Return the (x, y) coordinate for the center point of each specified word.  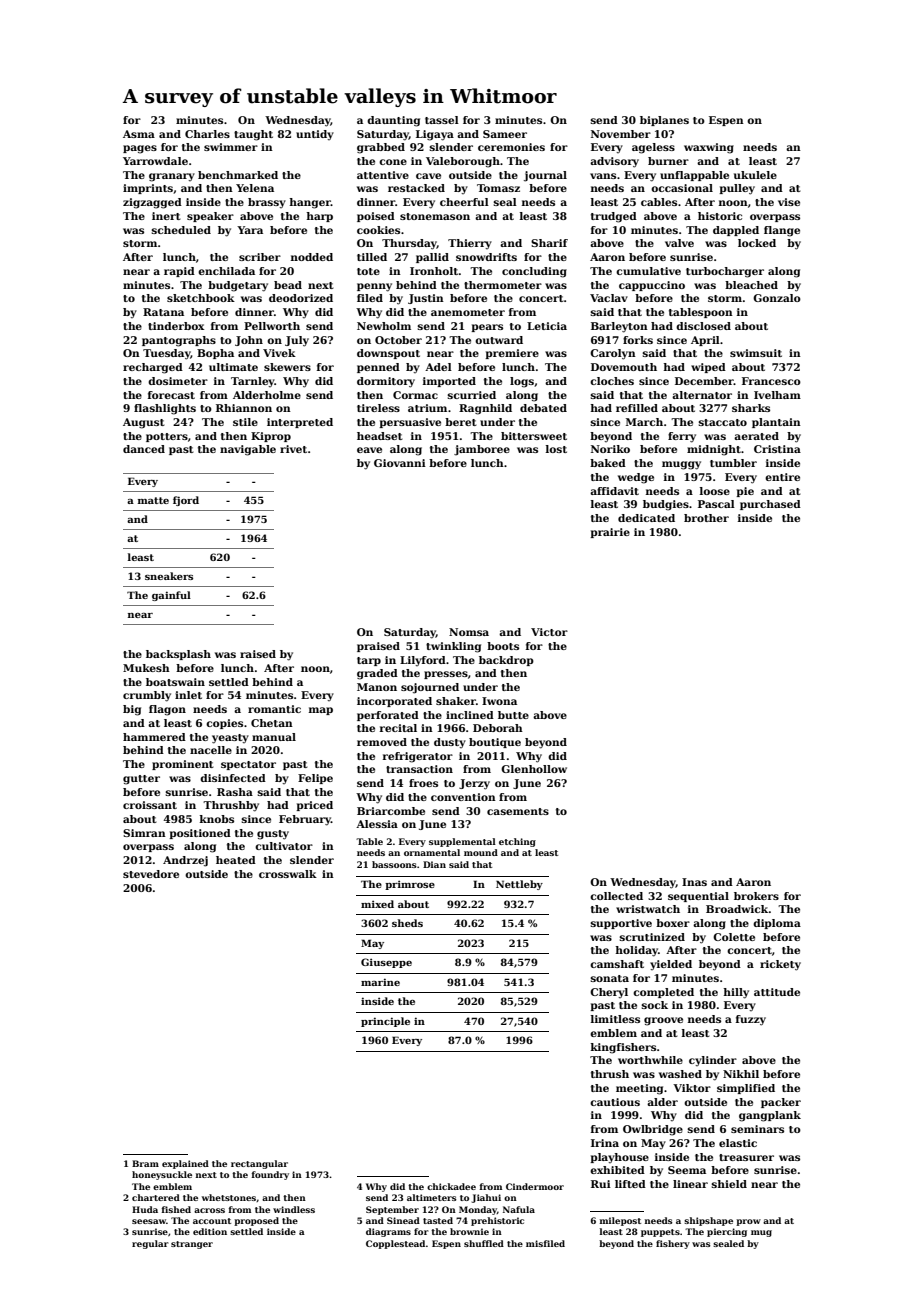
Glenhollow (534, 769)
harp (320, 217)
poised (376, 217)
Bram (145, 1163)
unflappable (694, 176)
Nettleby (519, 885)
